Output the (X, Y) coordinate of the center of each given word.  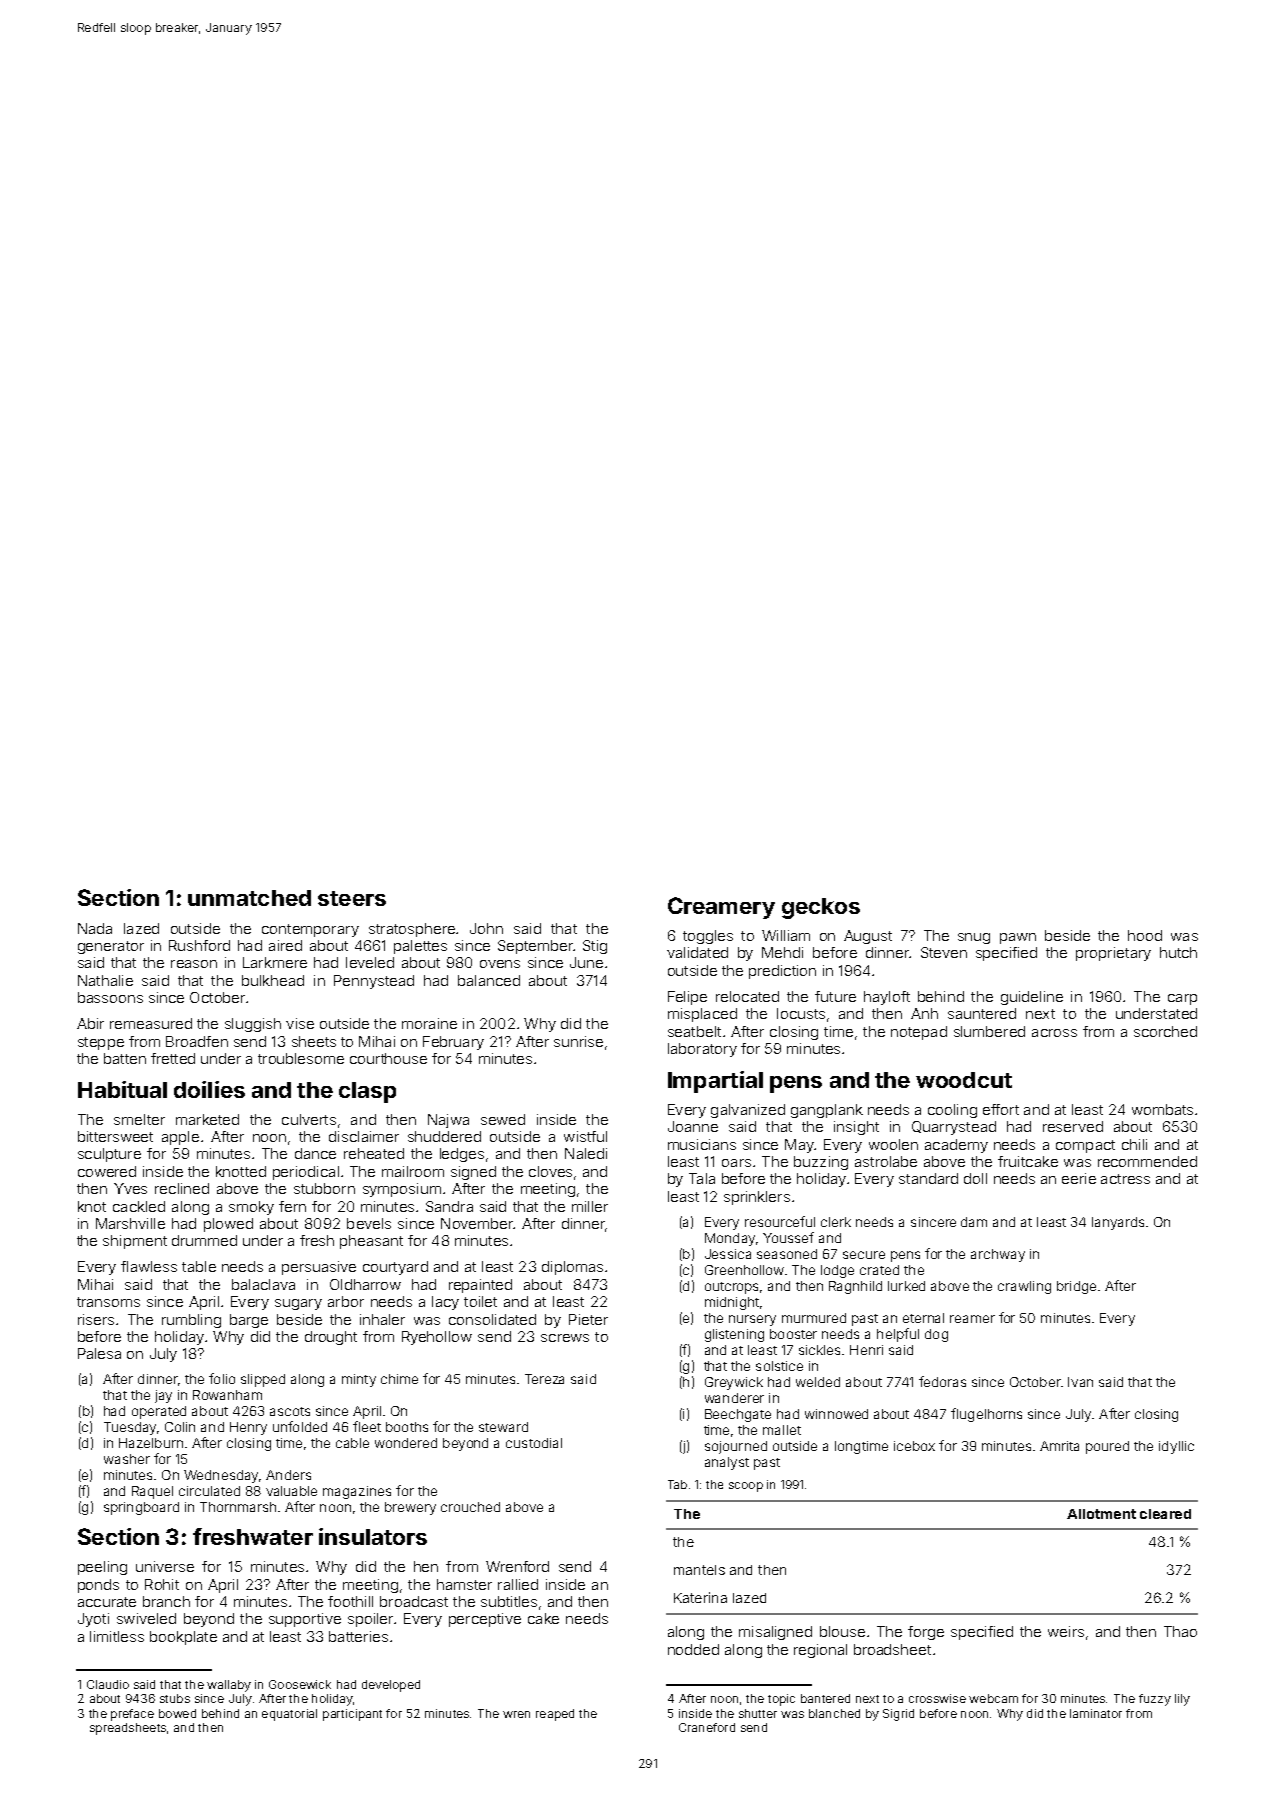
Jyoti (93, 1620)
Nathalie (105, 980)
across (1054, 1033)
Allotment (1101, 1514)
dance (315, 1153)
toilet (480, 1301)
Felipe (687, 998)
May (799, 1146)
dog (936, 1335)
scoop (746, 1487)
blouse (842, 1631)
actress (1125, 1179)
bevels (369, 1223)
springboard (141, 1508)
